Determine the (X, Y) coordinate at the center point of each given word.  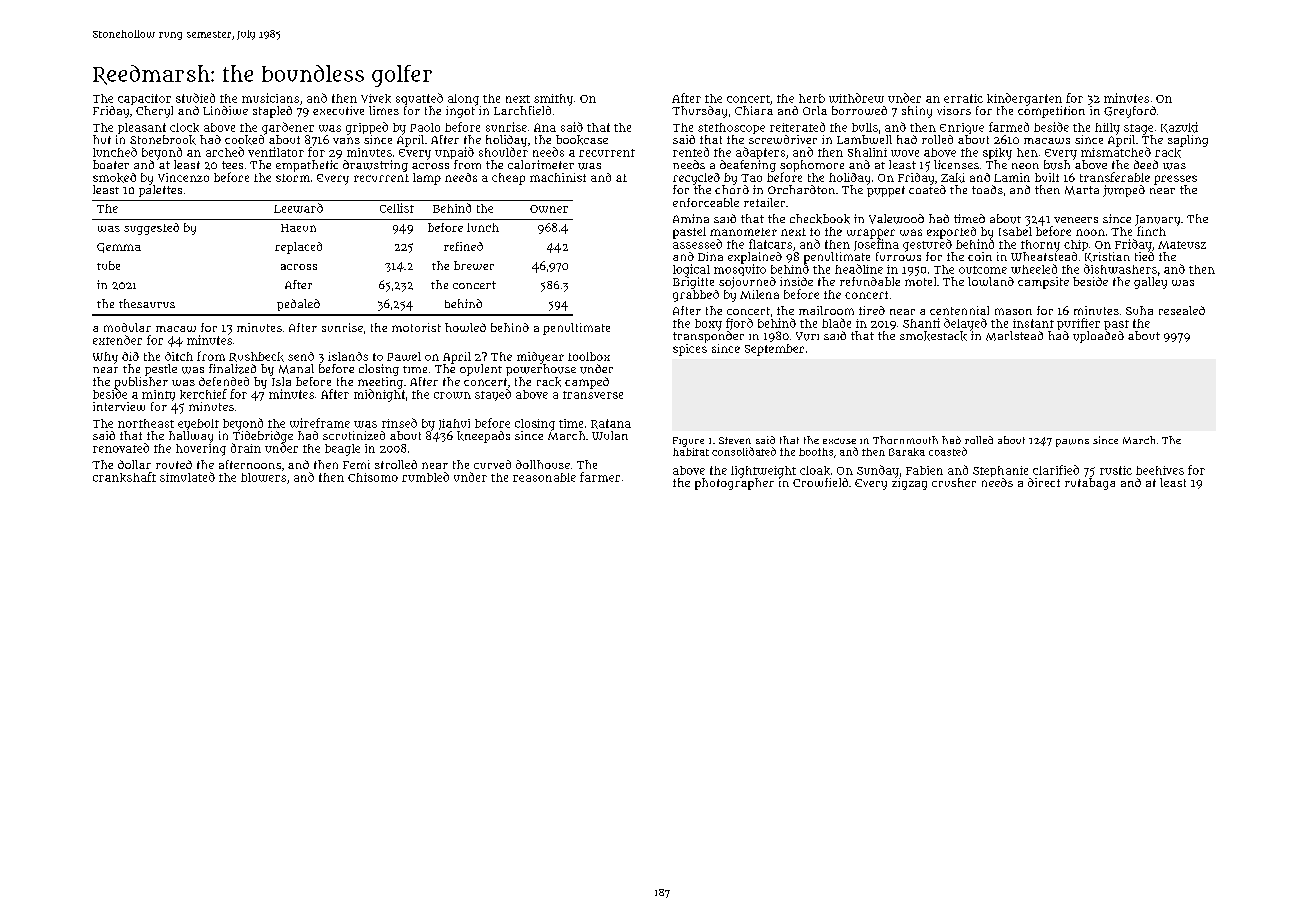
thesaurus (147, 303)
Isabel (1015, 231)
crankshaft (124, 477)
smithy (553, 100)
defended (224, 381)
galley (1150, 283)
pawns (1072, 443)
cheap (508, 179)
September (774, 350)
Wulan (610, 435)
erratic (963, 98)
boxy (708, 325)
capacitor (144, 99)
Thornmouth (905, 440)
